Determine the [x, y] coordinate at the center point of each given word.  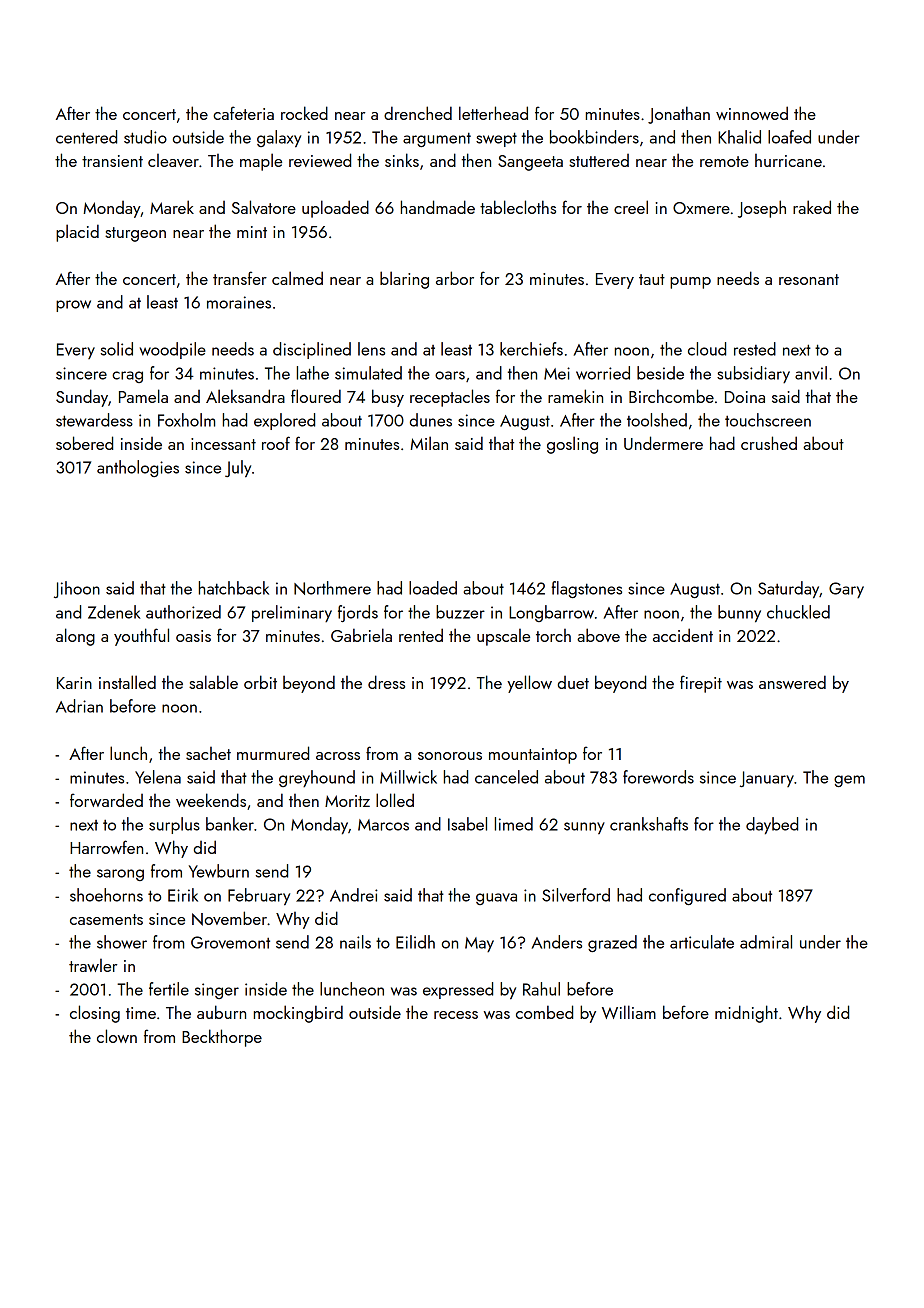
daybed [772, 826]
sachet [208, 753]
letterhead [493, 113]
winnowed [752, 113]
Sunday [82, 398]
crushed [769, 443]
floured [316, 396]
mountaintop [533, 756]
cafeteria [243, 113]
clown [117, 1036]
